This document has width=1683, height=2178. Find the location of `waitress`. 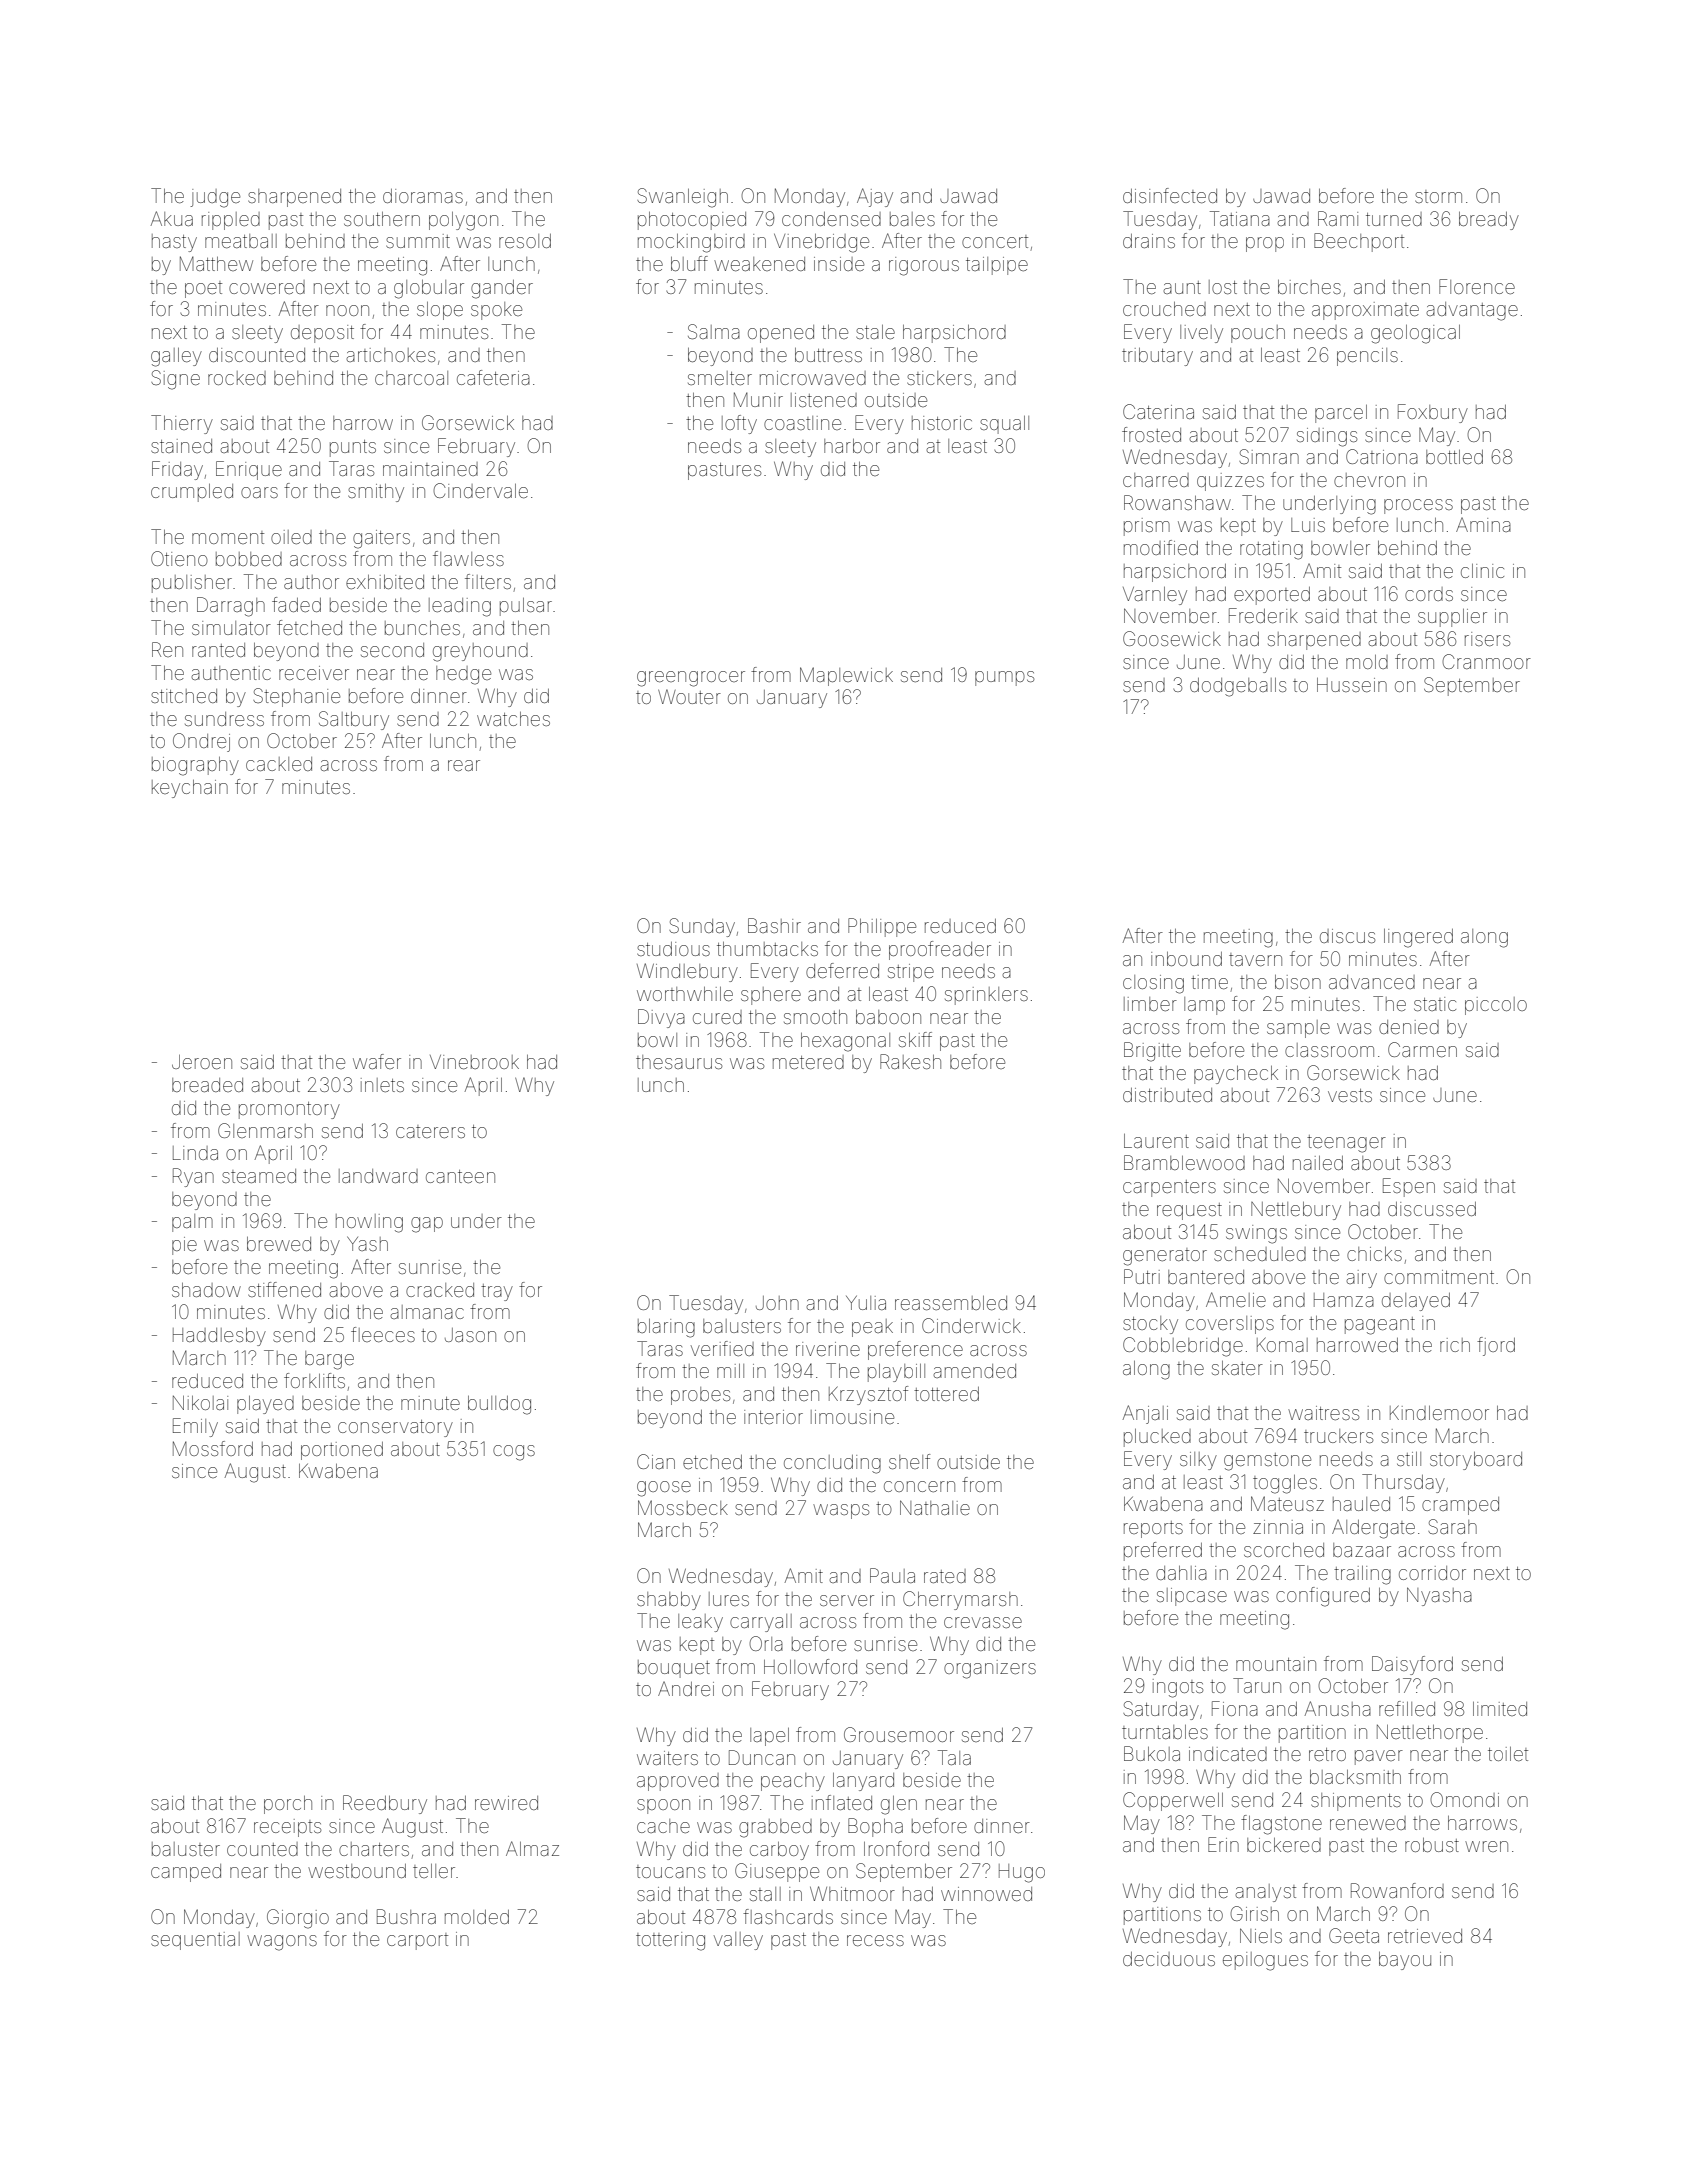

waitress is located at coordinates (1323, 1413).
